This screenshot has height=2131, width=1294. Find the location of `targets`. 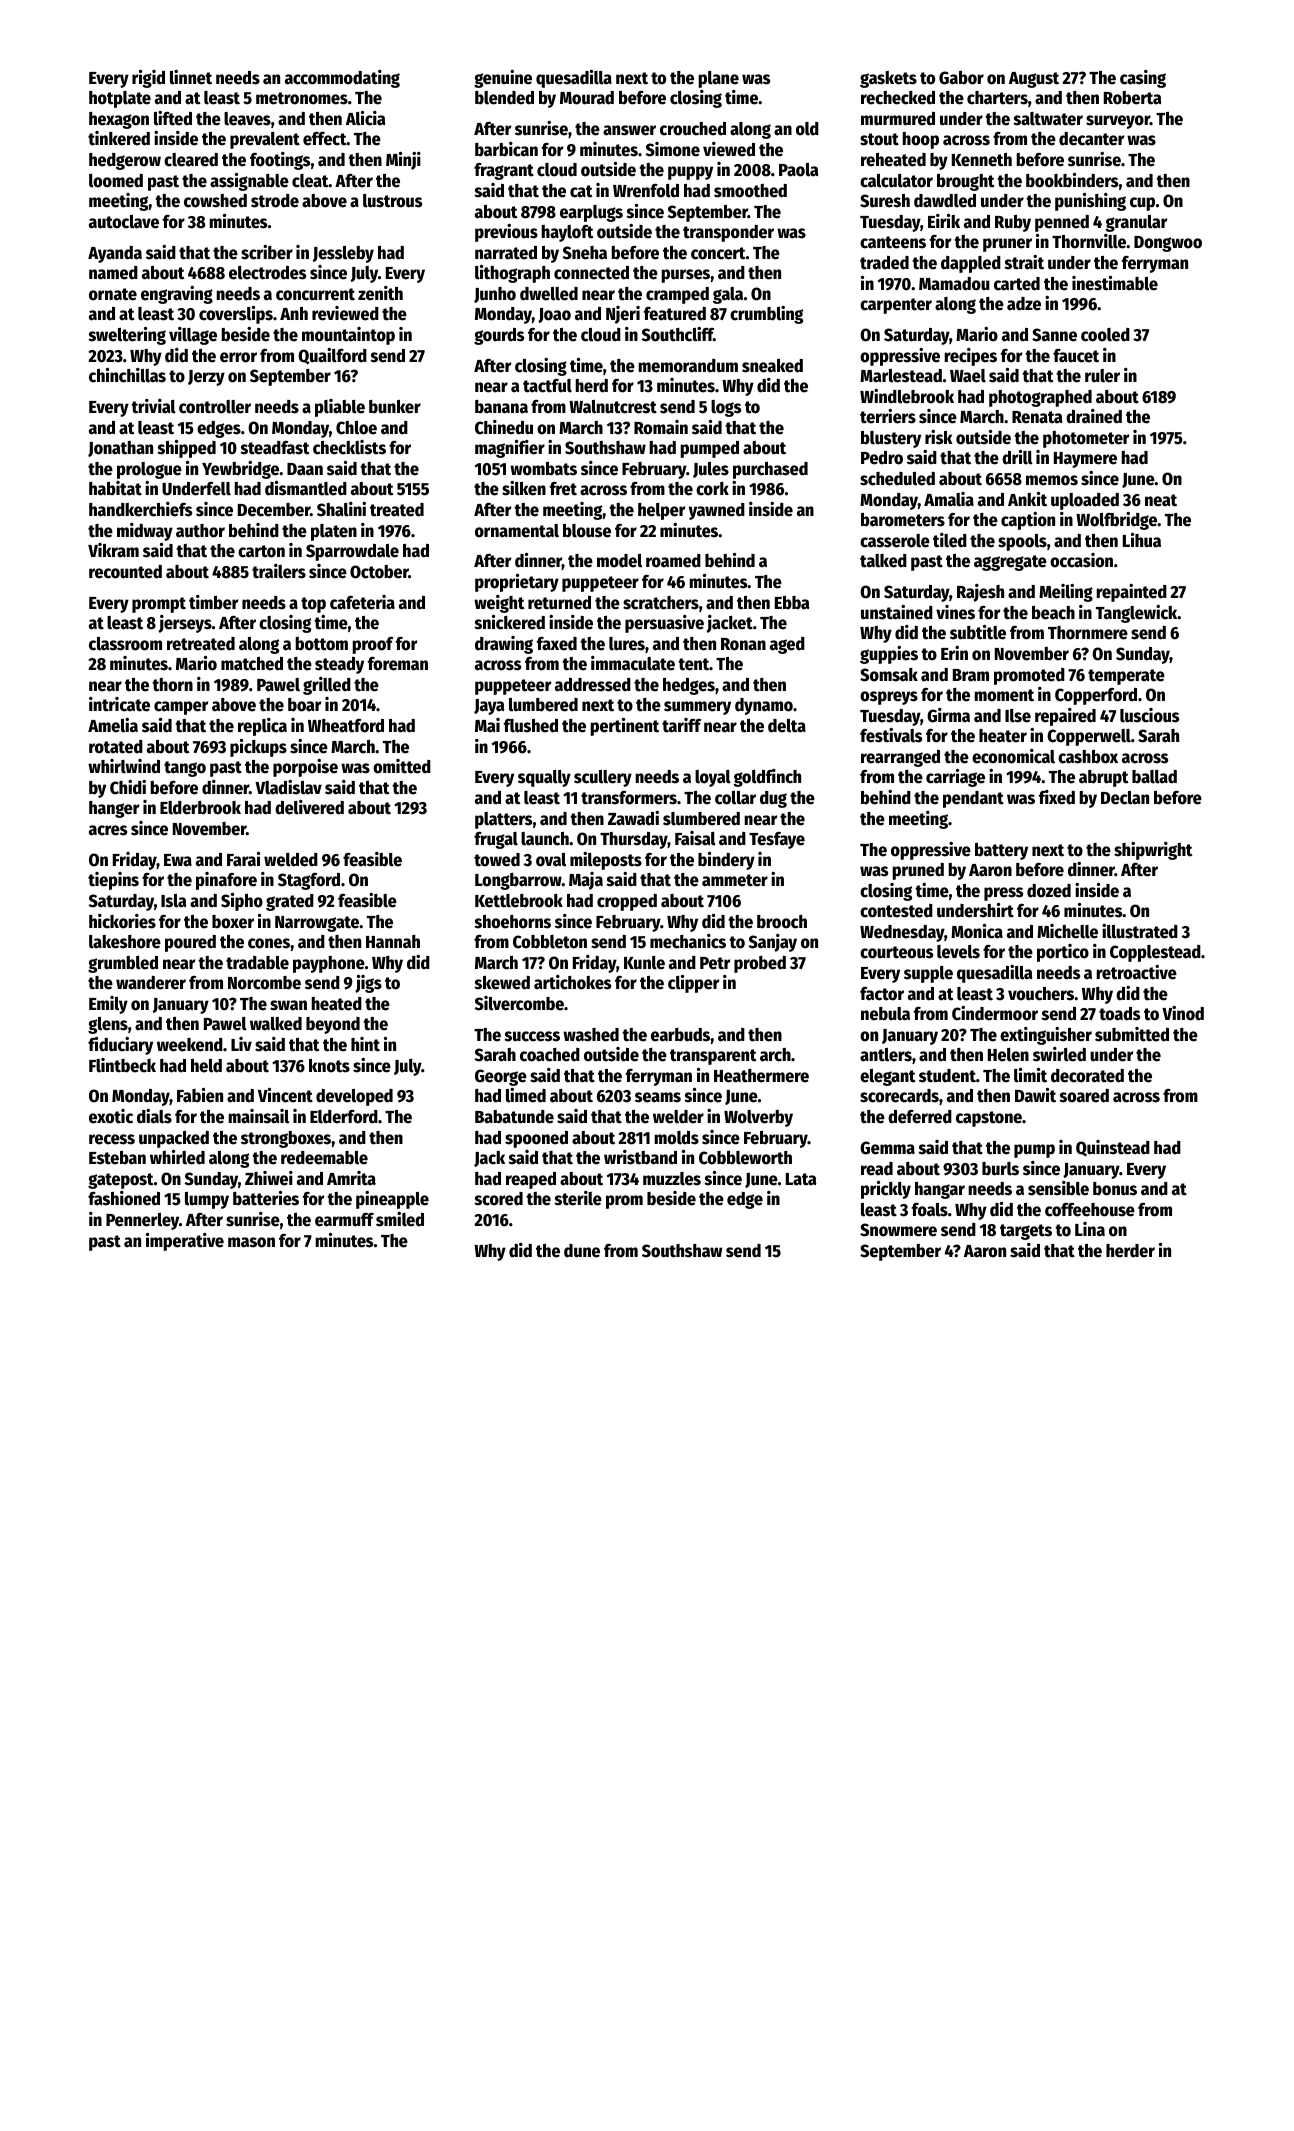

targets is located at coordinates (1026, 1232).
